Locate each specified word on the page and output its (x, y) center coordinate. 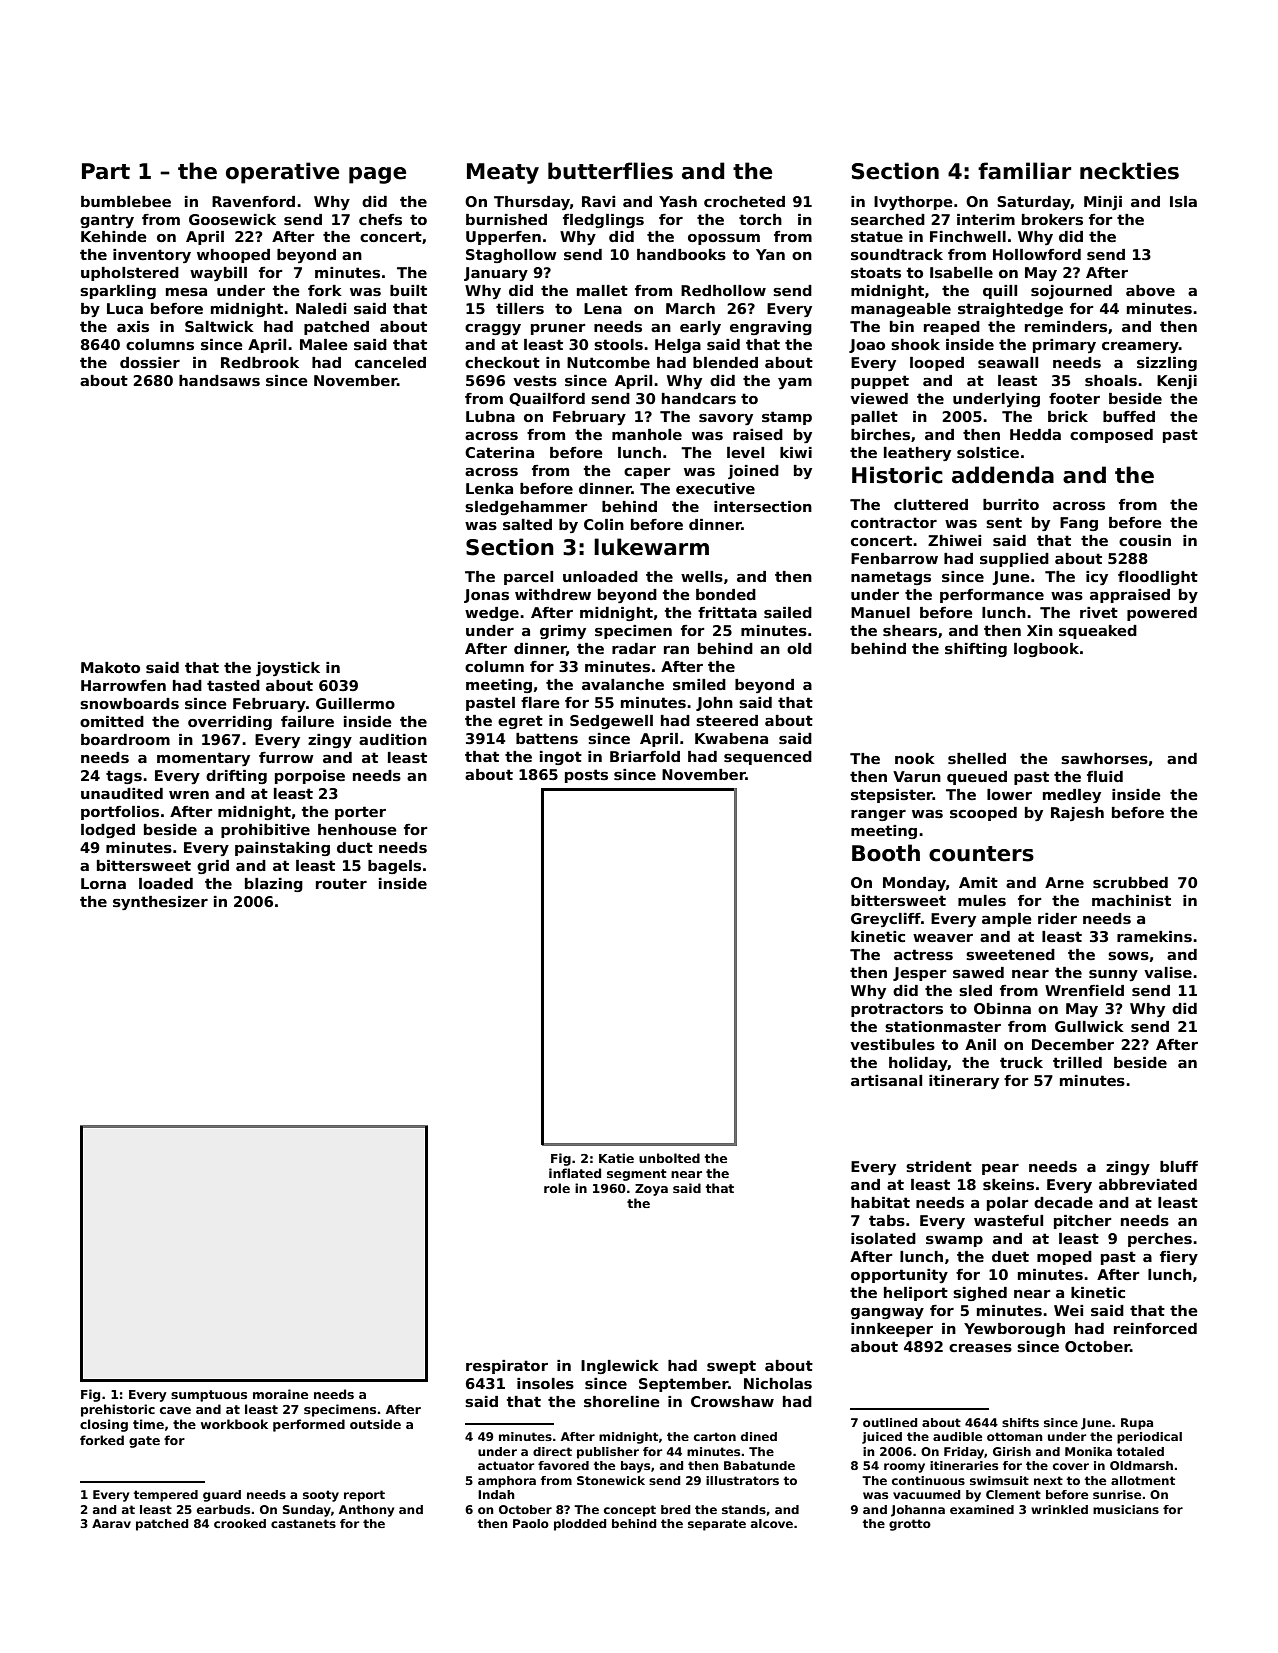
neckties (1129, 171)
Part (106, 171)
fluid (1105, 776)
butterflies (610, 171)
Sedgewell (611, 722)
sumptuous (209, 1396)
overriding (230, 723)
